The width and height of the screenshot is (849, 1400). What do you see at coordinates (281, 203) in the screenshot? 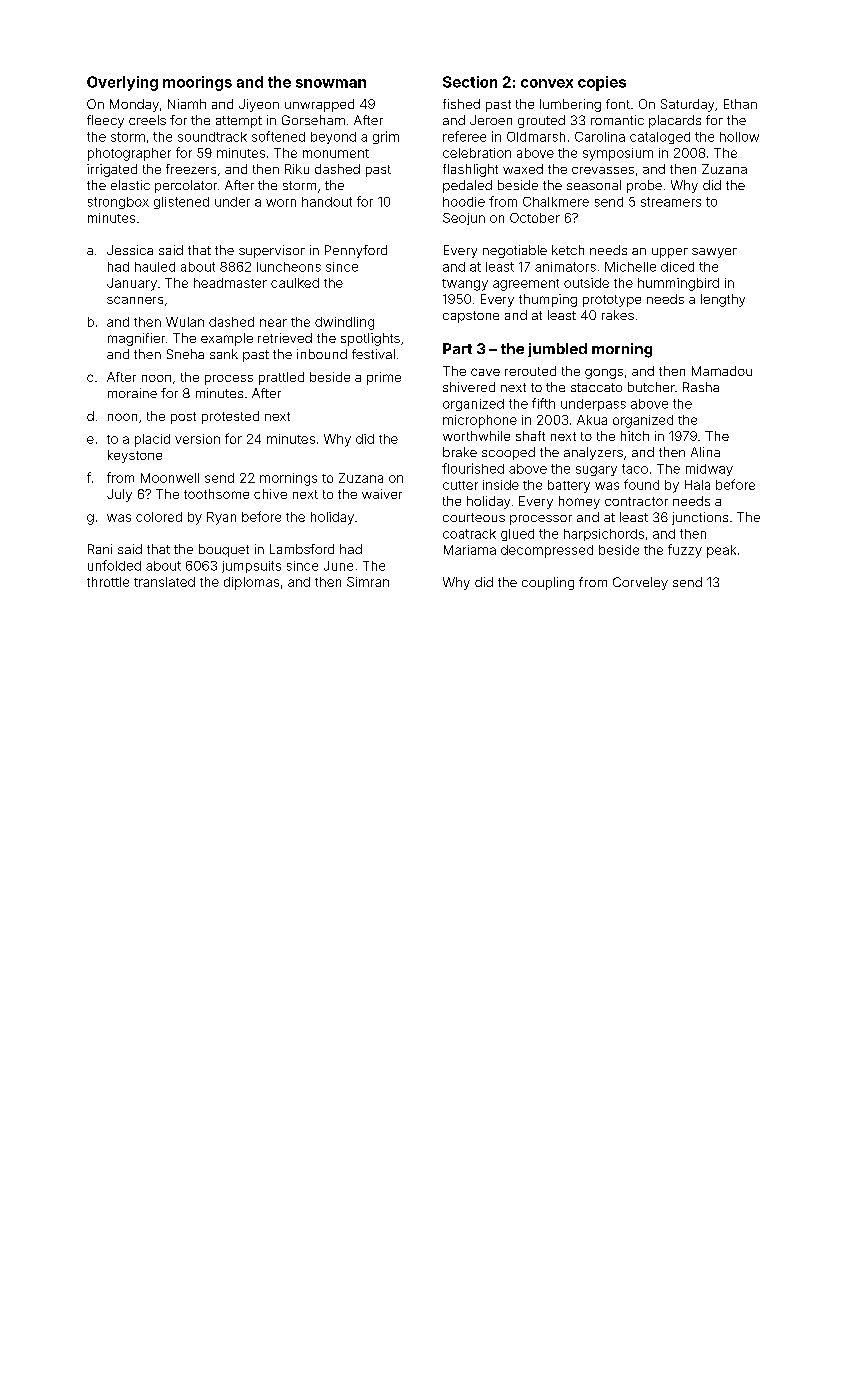
I see `worn` at bounding box center [281, 203].
